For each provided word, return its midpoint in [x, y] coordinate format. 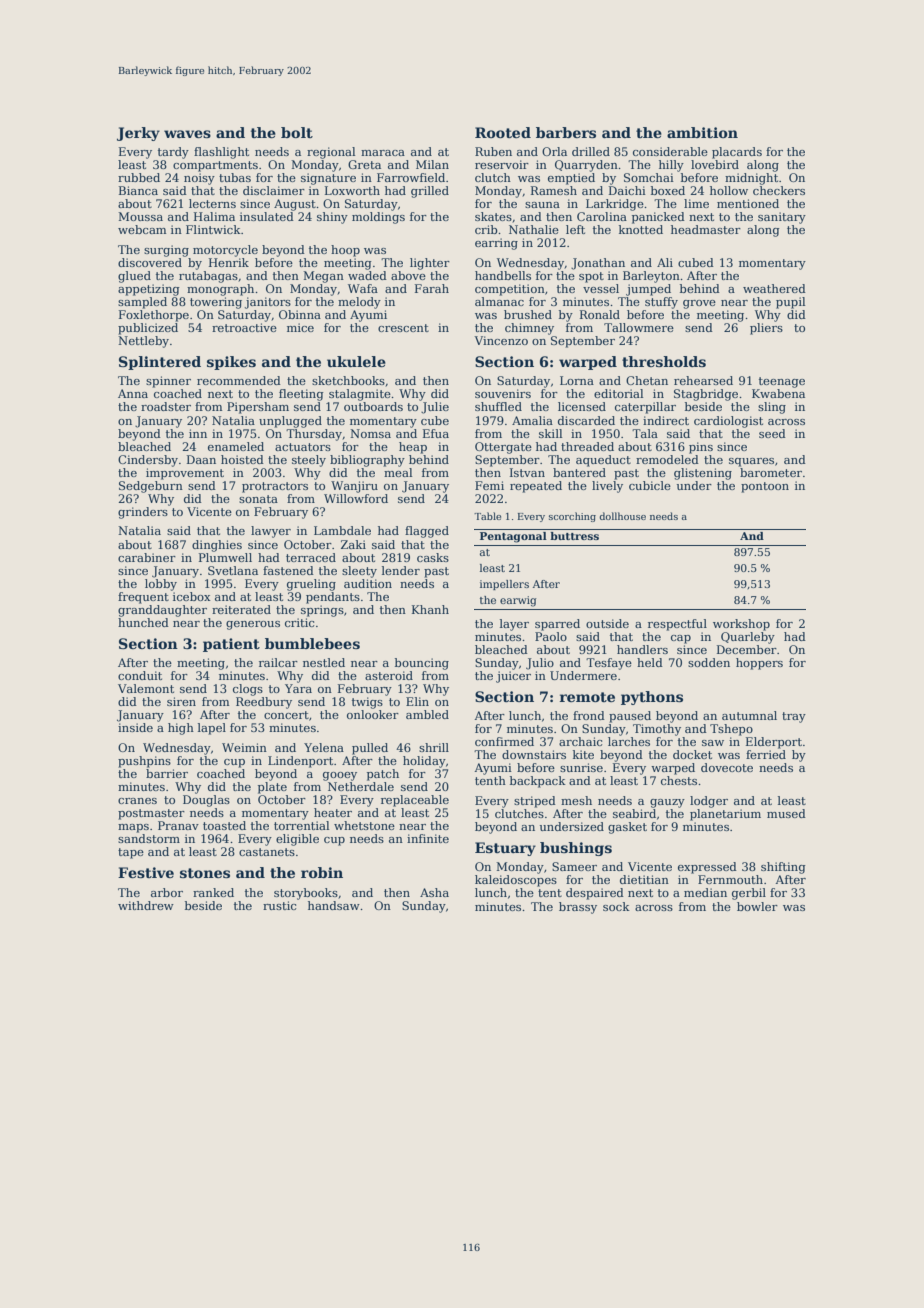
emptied [571, 179]
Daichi [627, 190]
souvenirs [503, 393]
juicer [513, 677]
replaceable [415, 801]
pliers [766, 329]
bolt [297, 132]
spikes [231, 363]
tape [131, 853]
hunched [143, 622]
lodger [709, 802]
